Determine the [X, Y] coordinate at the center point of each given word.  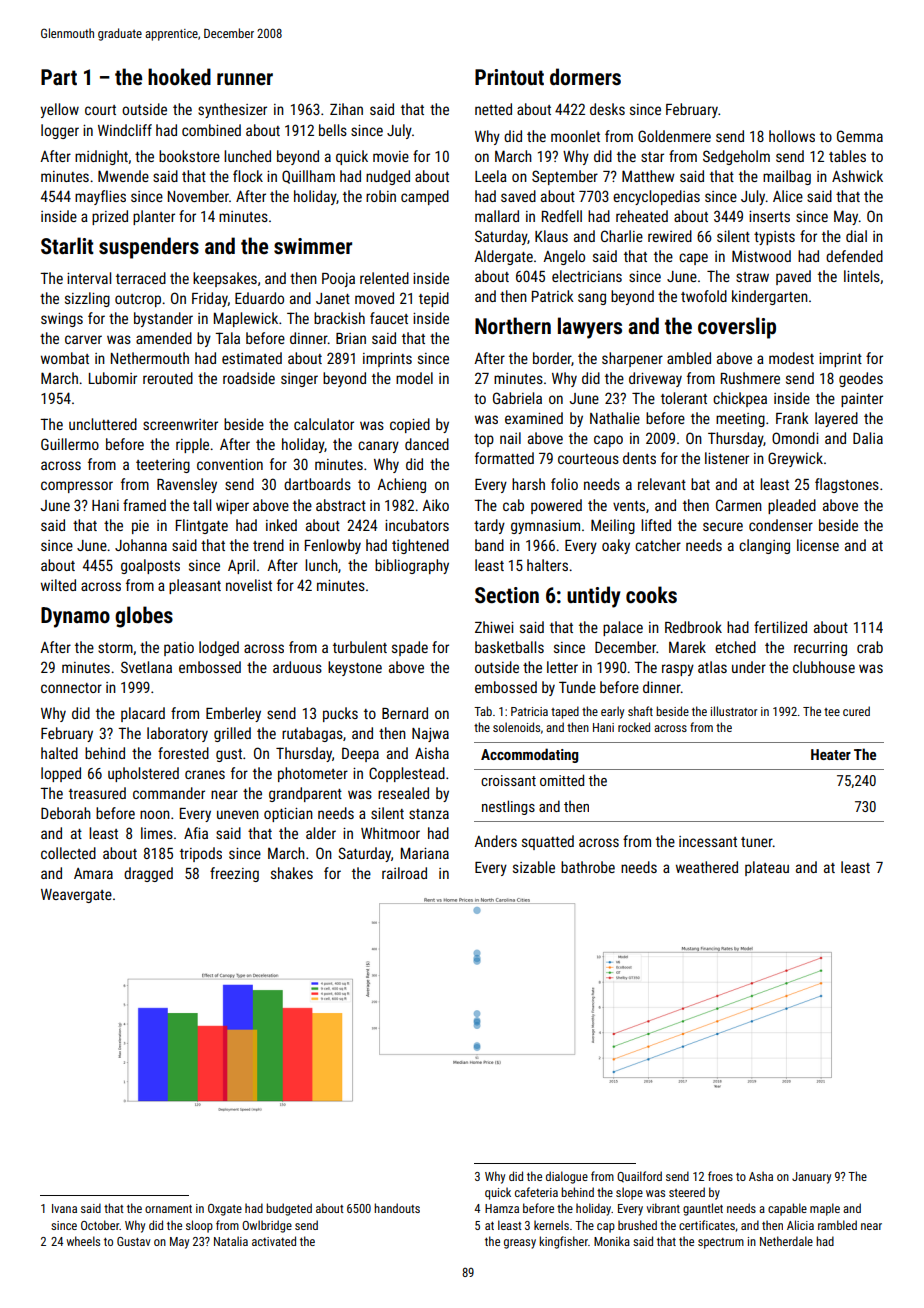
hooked [179, 76]
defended [854, 256]
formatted [504, 458]
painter [862, 400]
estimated [252, 358]
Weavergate [76, 895]
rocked [634, 727]
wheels [83, 1241]
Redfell [562, 216]
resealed [403, 793]
